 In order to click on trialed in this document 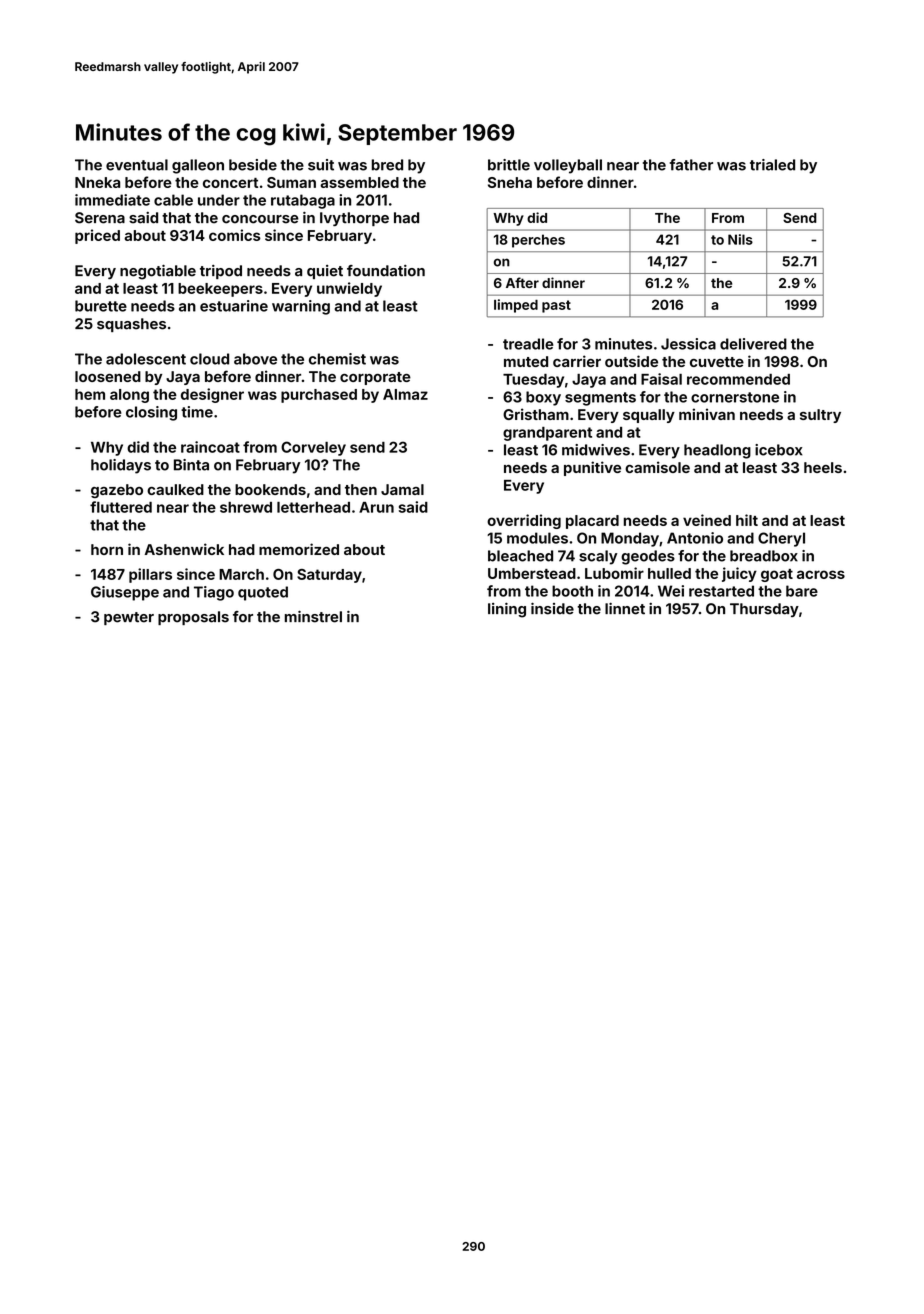, I will do `click(772, 165)`.
